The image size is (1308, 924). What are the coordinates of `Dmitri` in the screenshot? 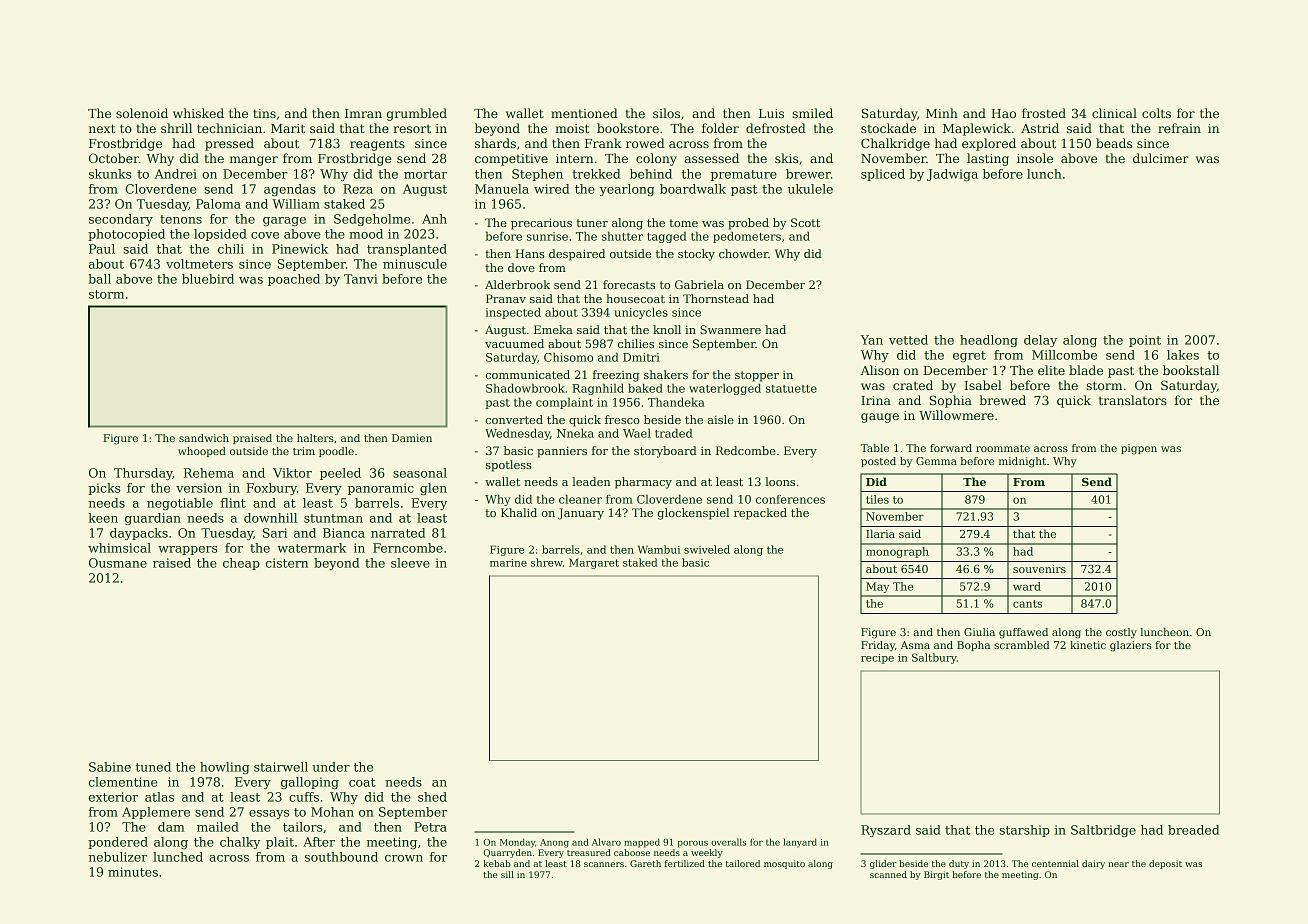 It's located at (641, 357).
